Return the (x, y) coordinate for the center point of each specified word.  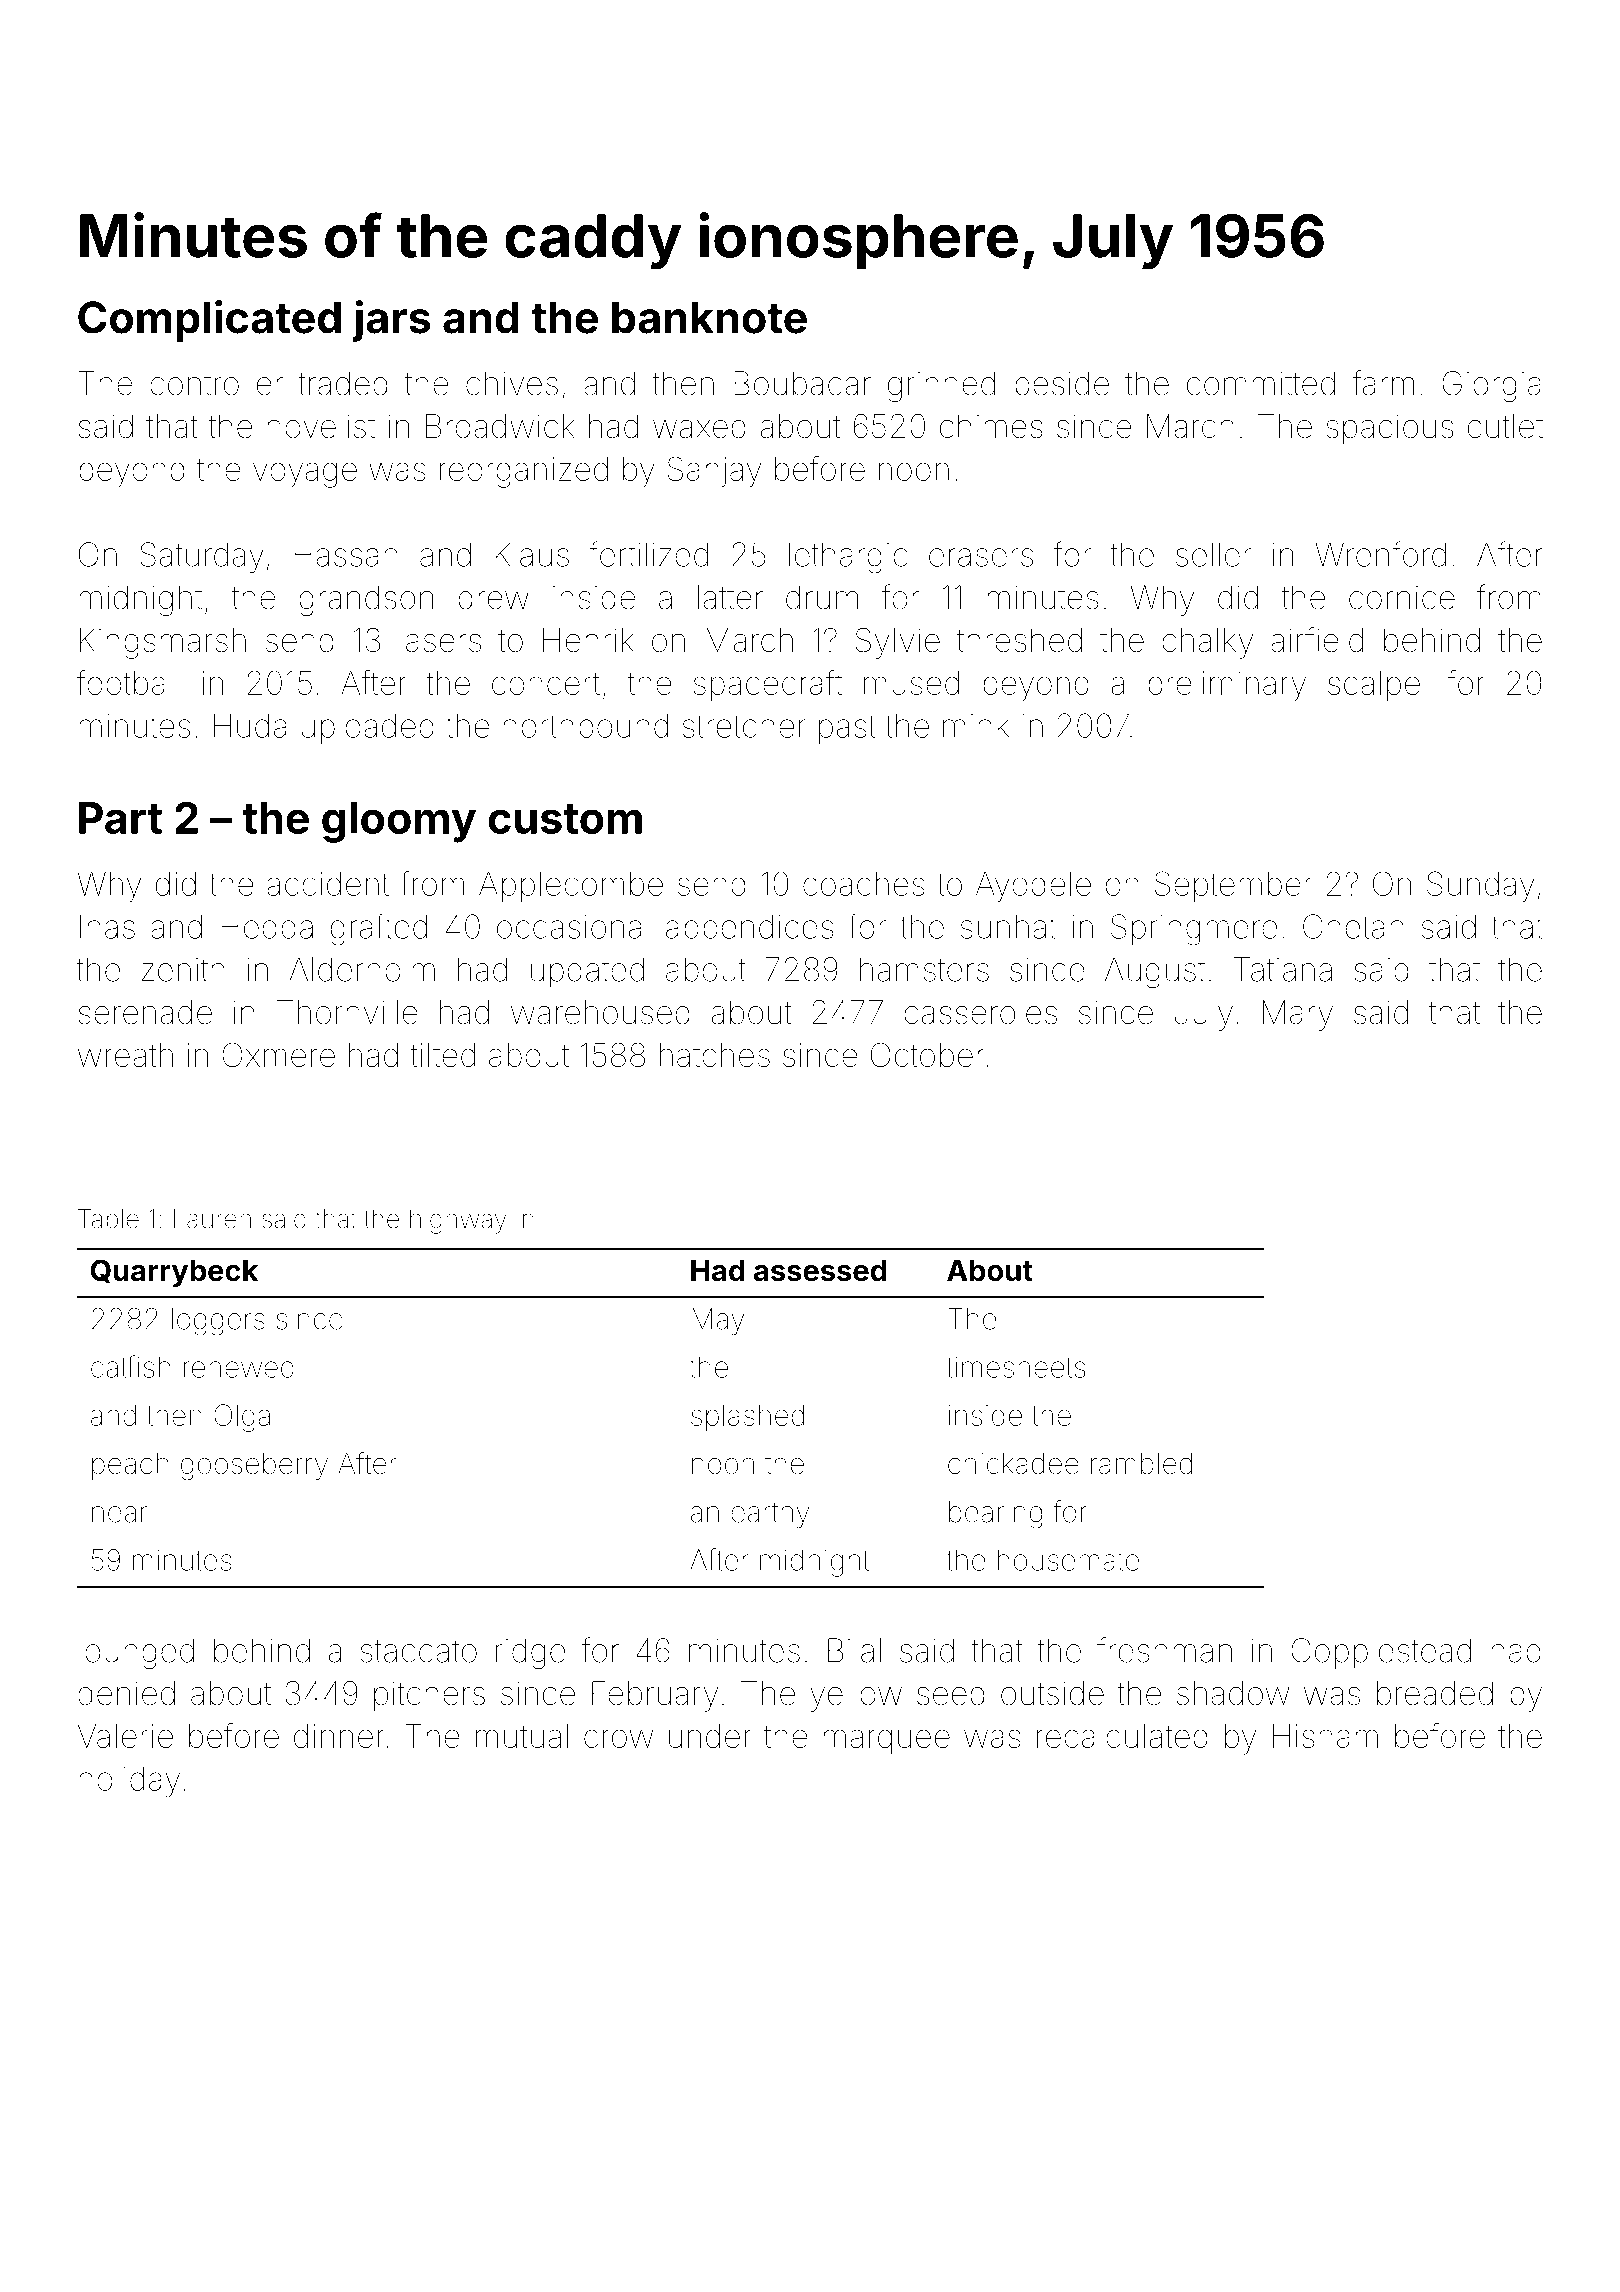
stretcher (744, 726)
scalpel (1377, 686)
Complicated (209, 321)
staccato (418, 1651)
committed (1261, 383)
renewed (239, 1367)
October (927, 1054)
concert (546, 684)
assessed (820, 1271)
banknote (709, 317)
